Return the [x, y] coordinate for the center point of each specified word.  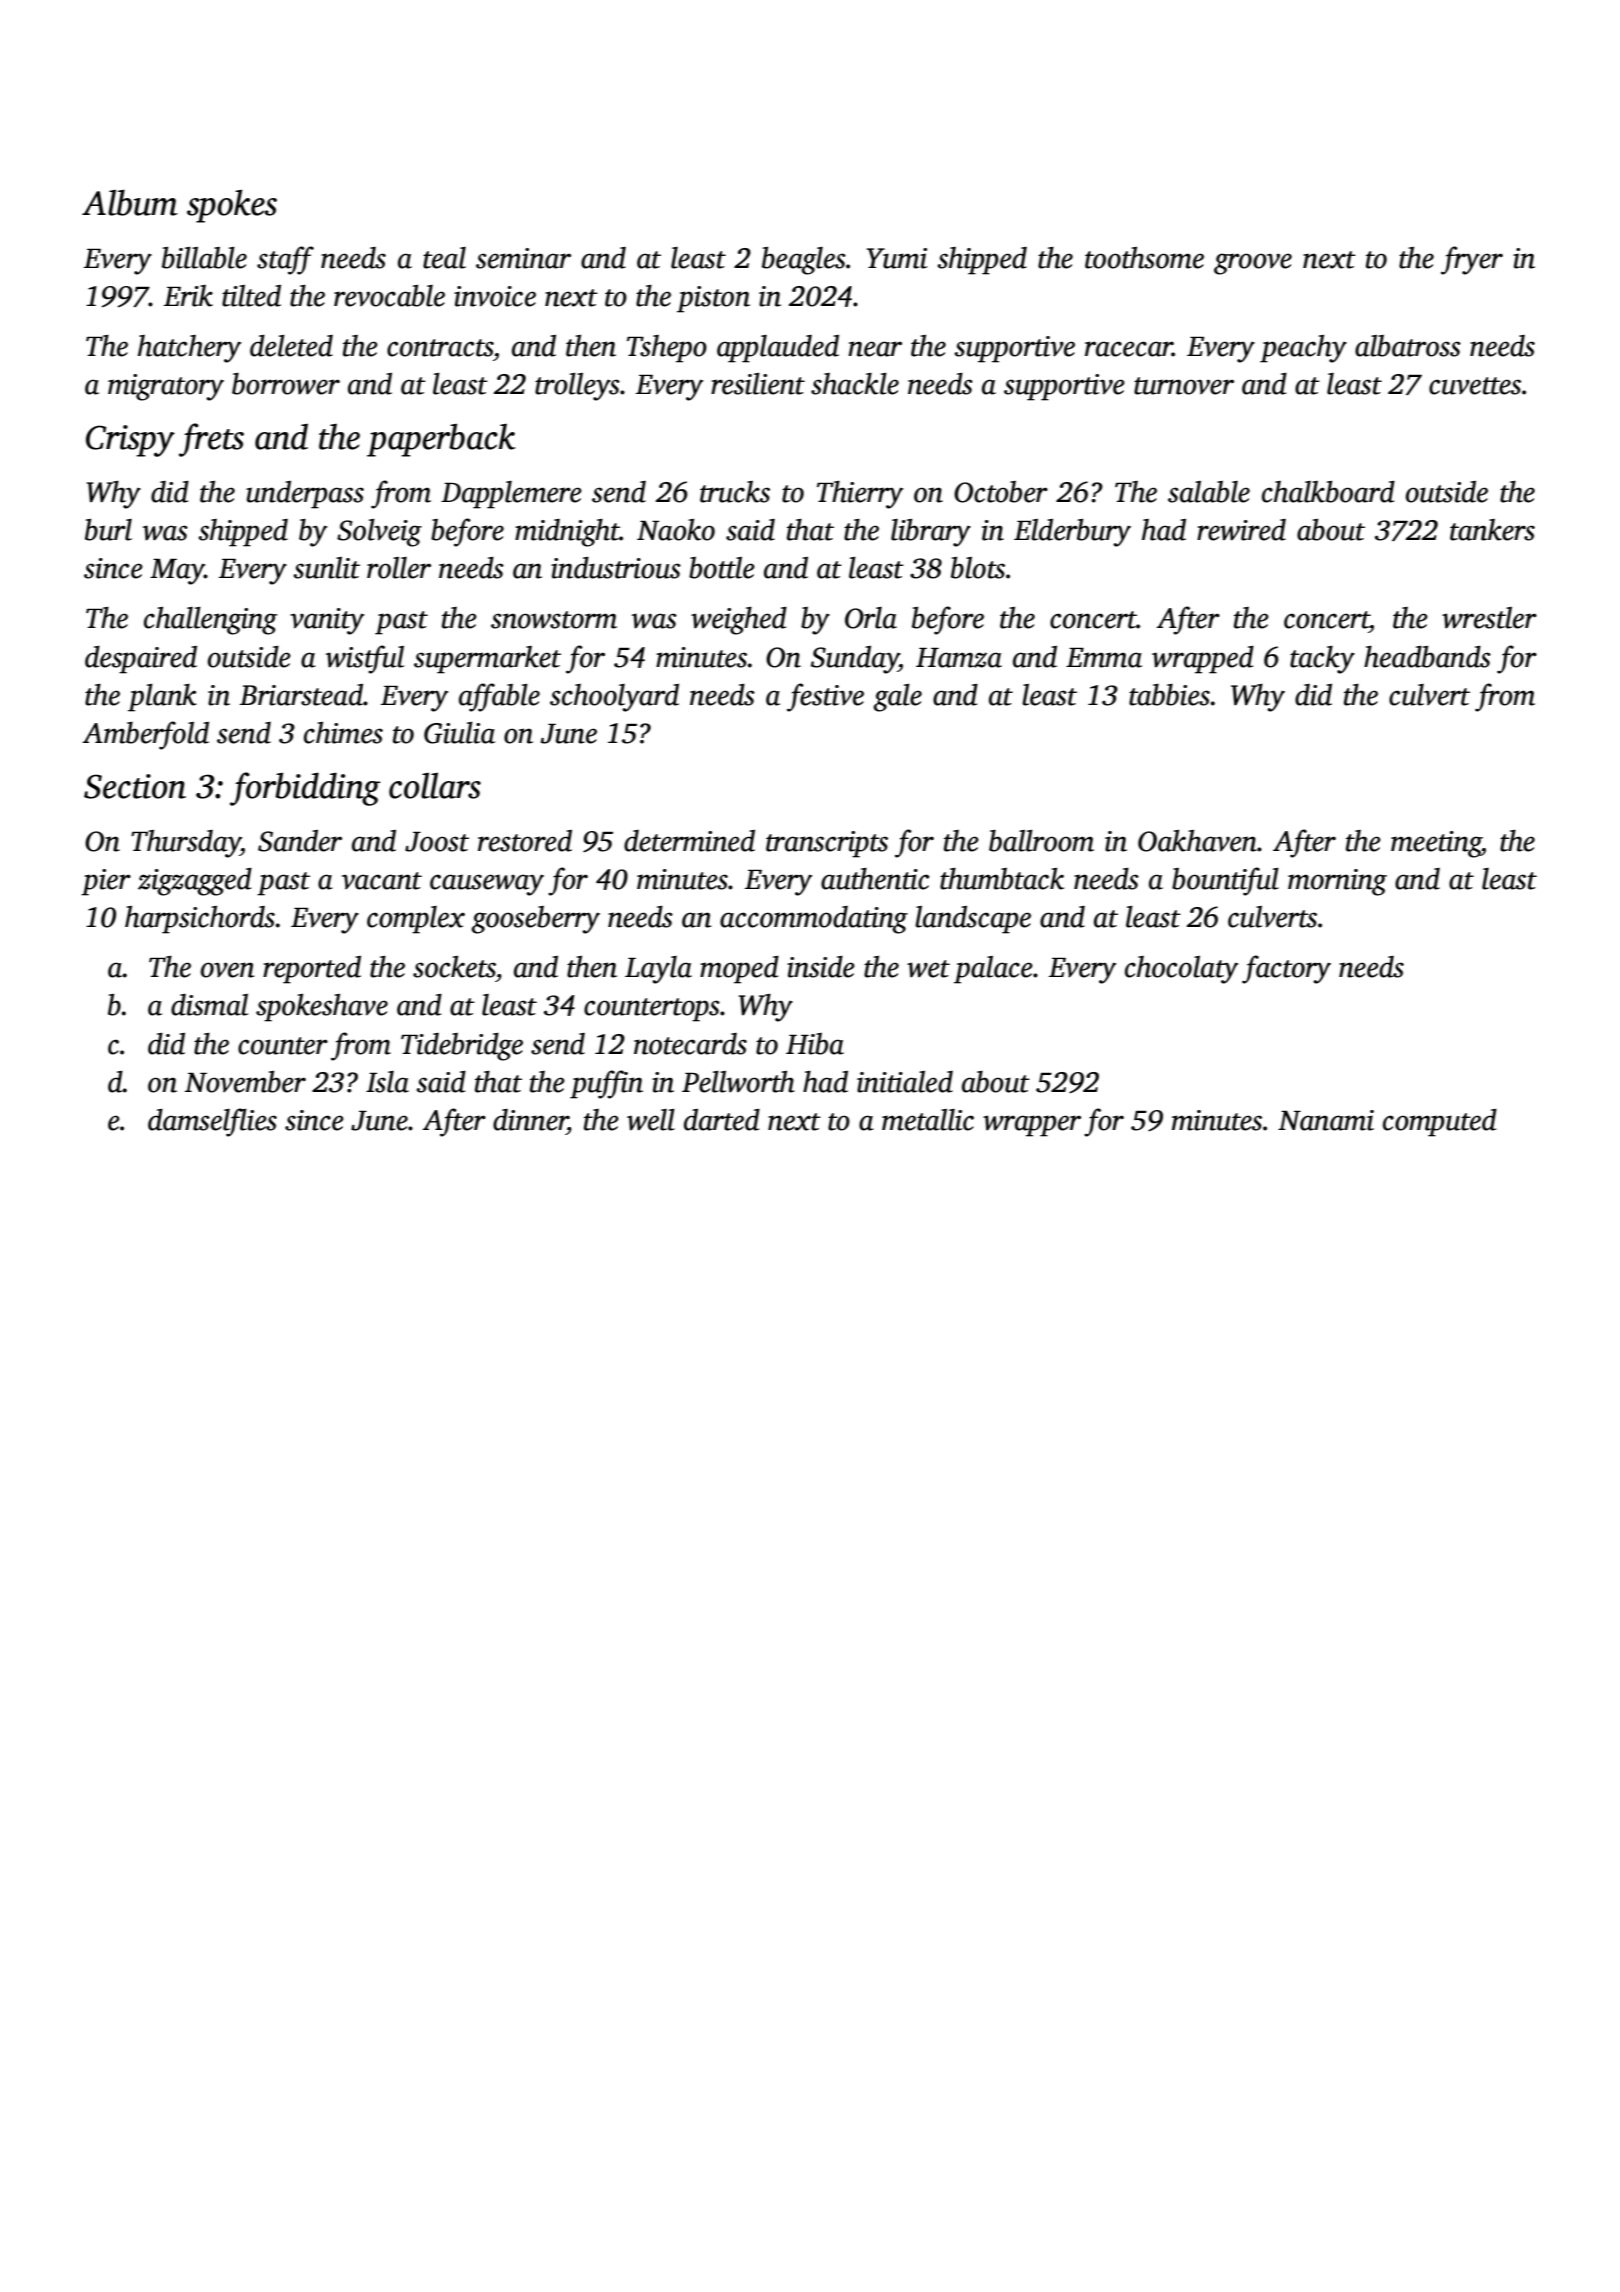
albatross [1408, 346]
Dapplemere [511, 495]
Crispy [130, 441]
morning [1337, 882]
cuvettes [1475, 386]
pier [106, 882]
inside [821, 967]
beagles [804, 261]
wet [928, 969]
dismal [209, 1005]
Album [130, 203]
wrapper [1032, 1126]
